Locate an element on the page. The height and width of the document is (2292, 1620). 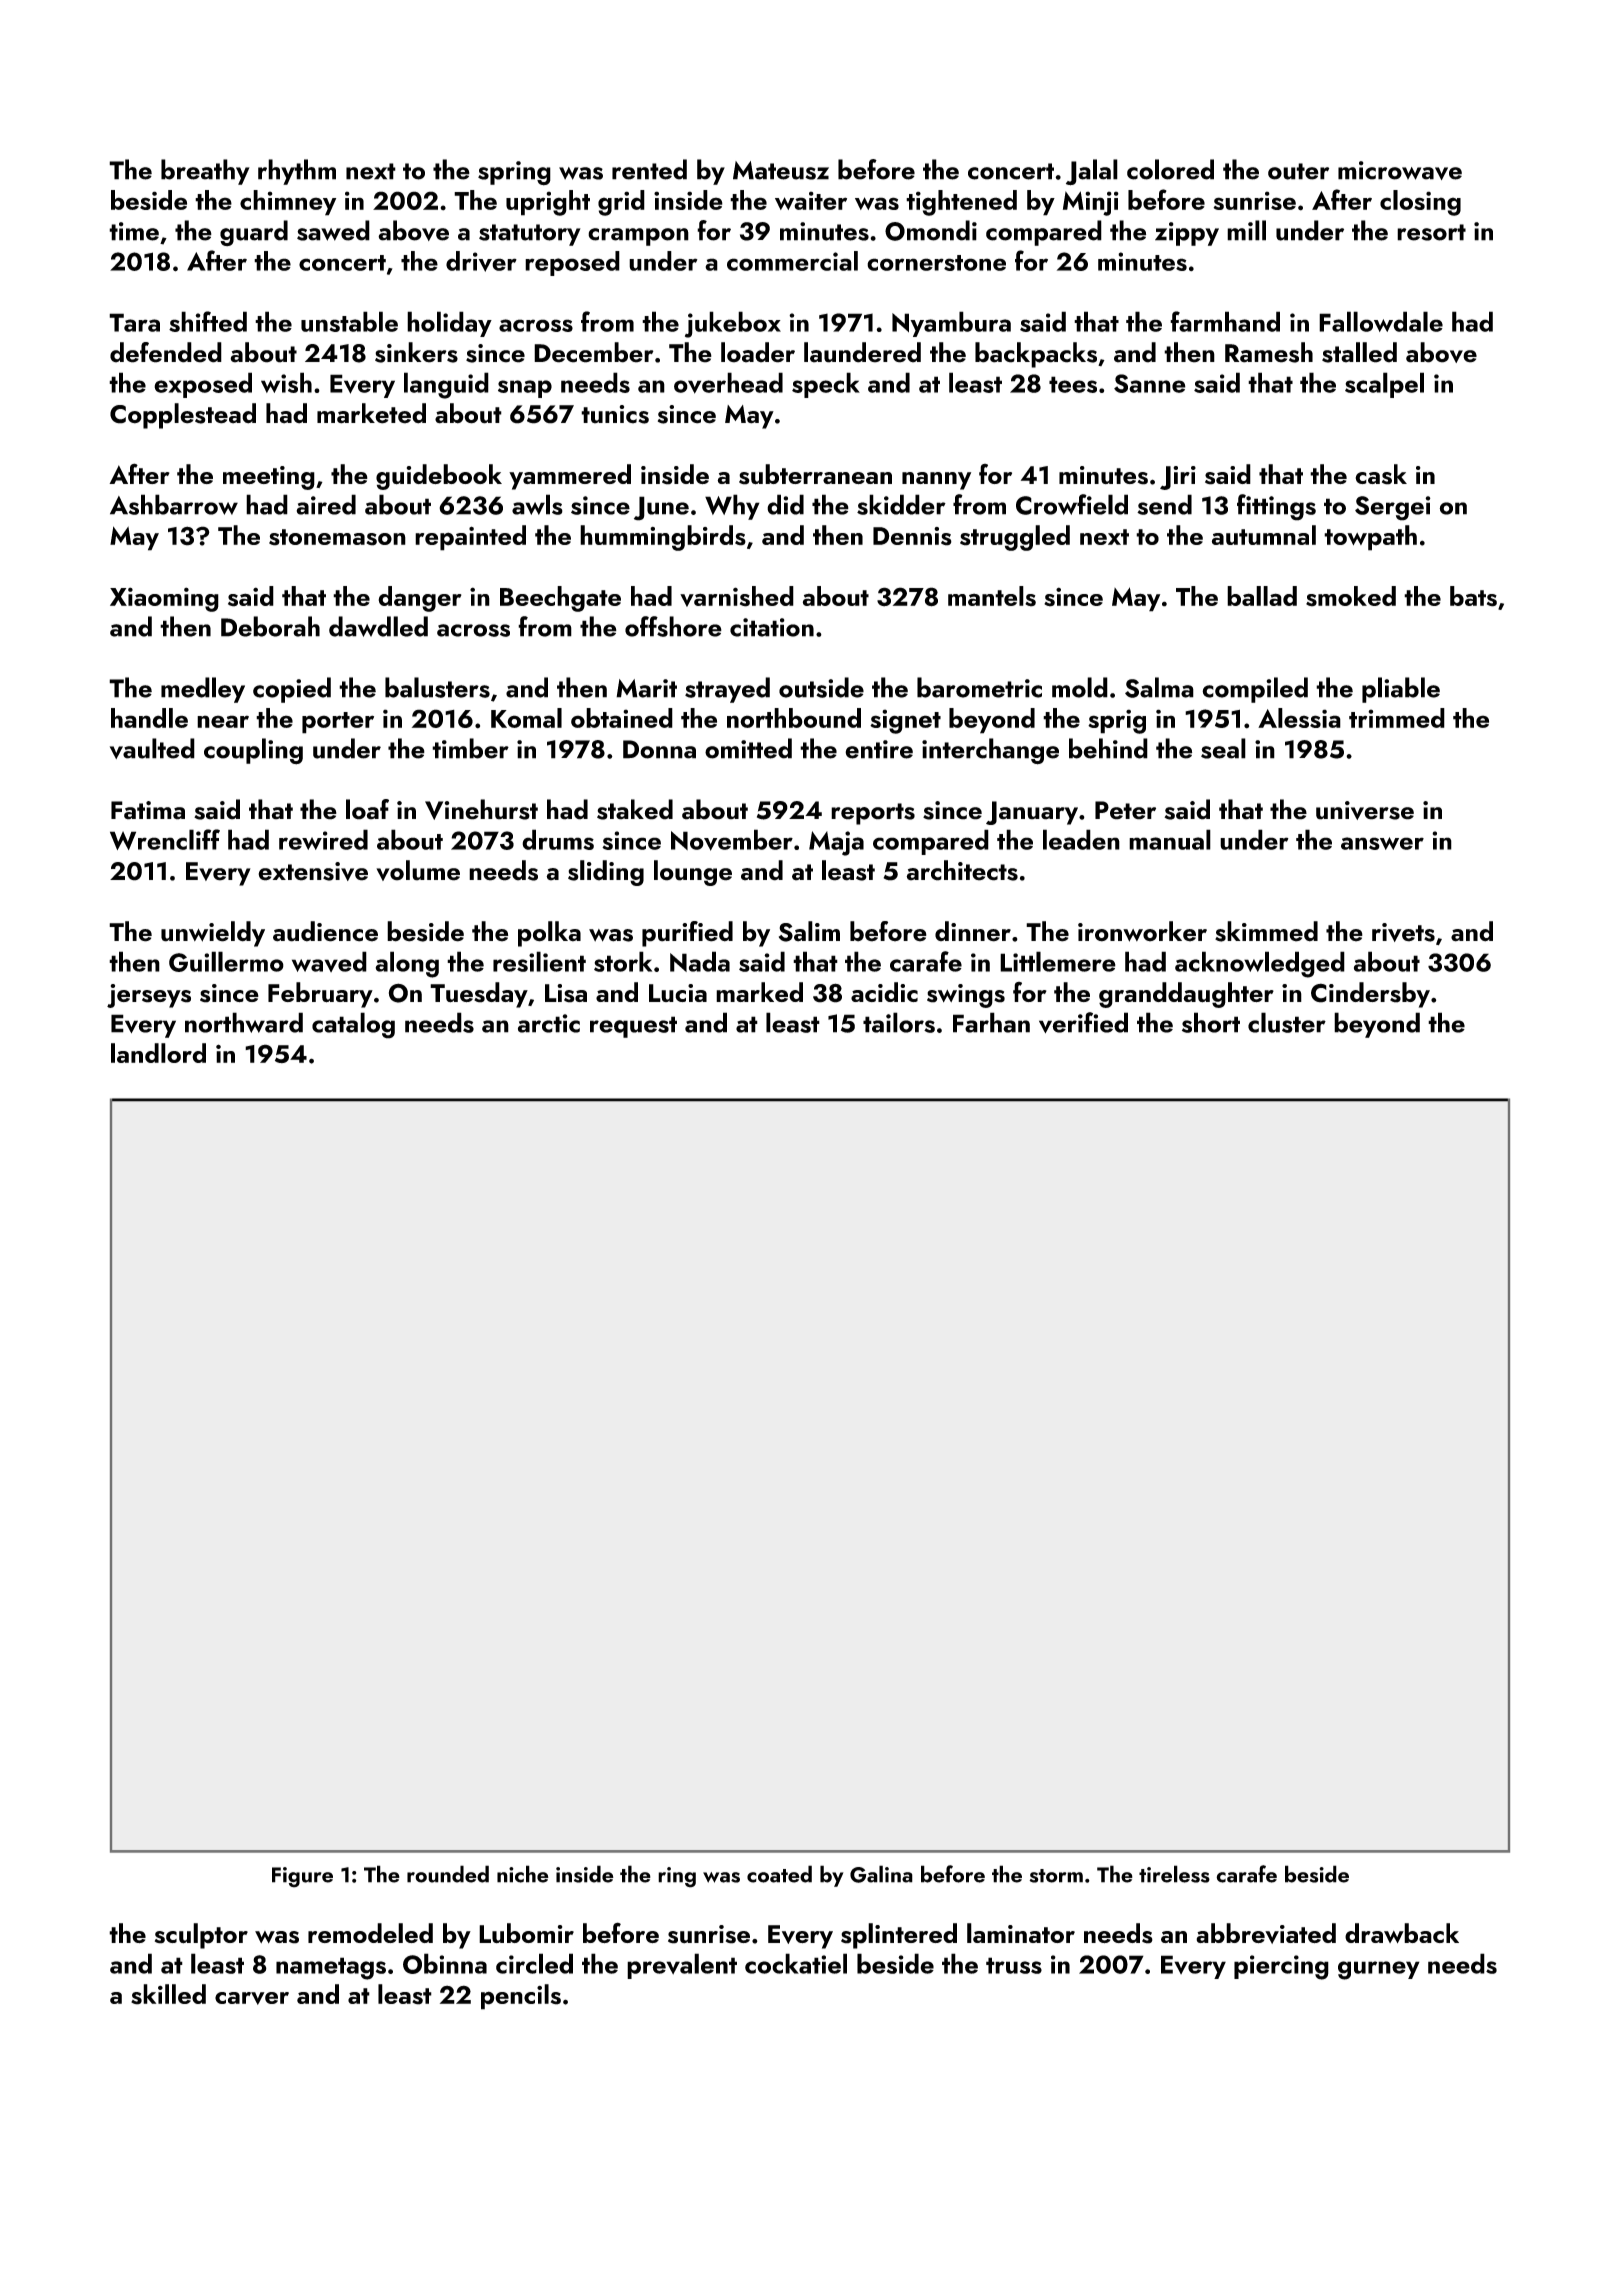
short is located at coordinates (1211, 1022).
